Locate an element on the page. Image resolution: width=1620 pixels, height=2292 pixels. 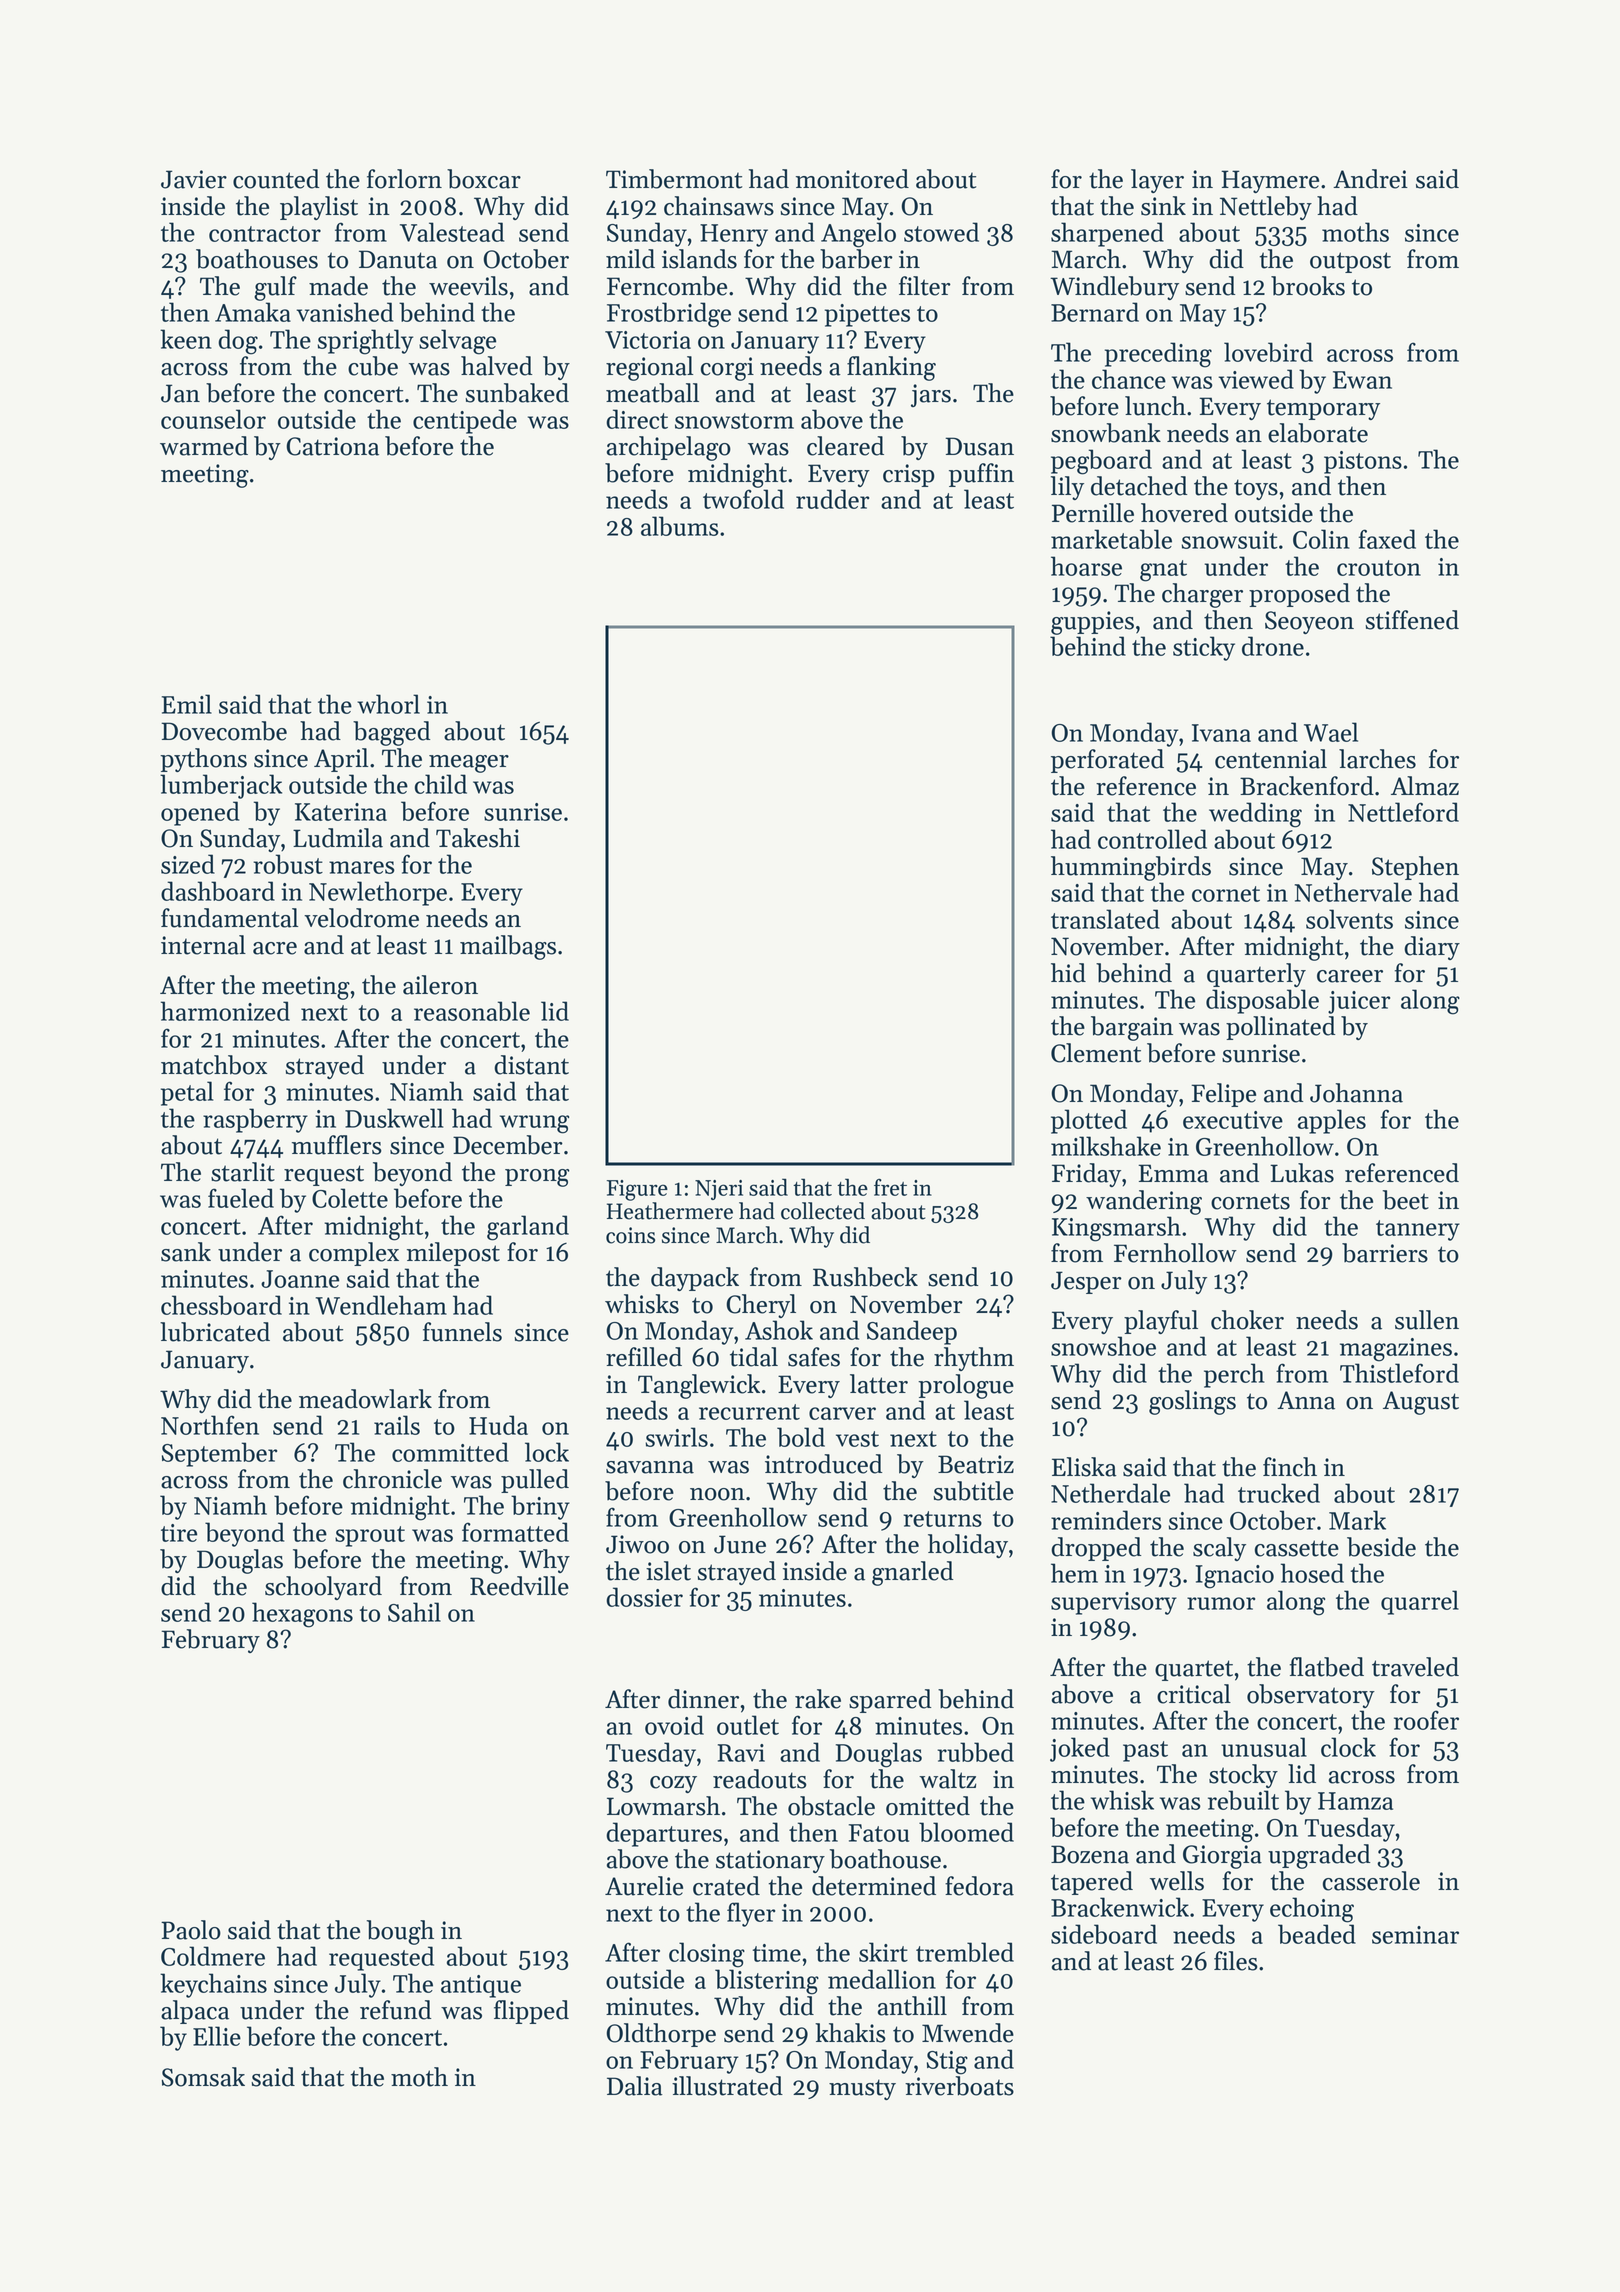
sharpened is located at coordinates (1107, 234).
